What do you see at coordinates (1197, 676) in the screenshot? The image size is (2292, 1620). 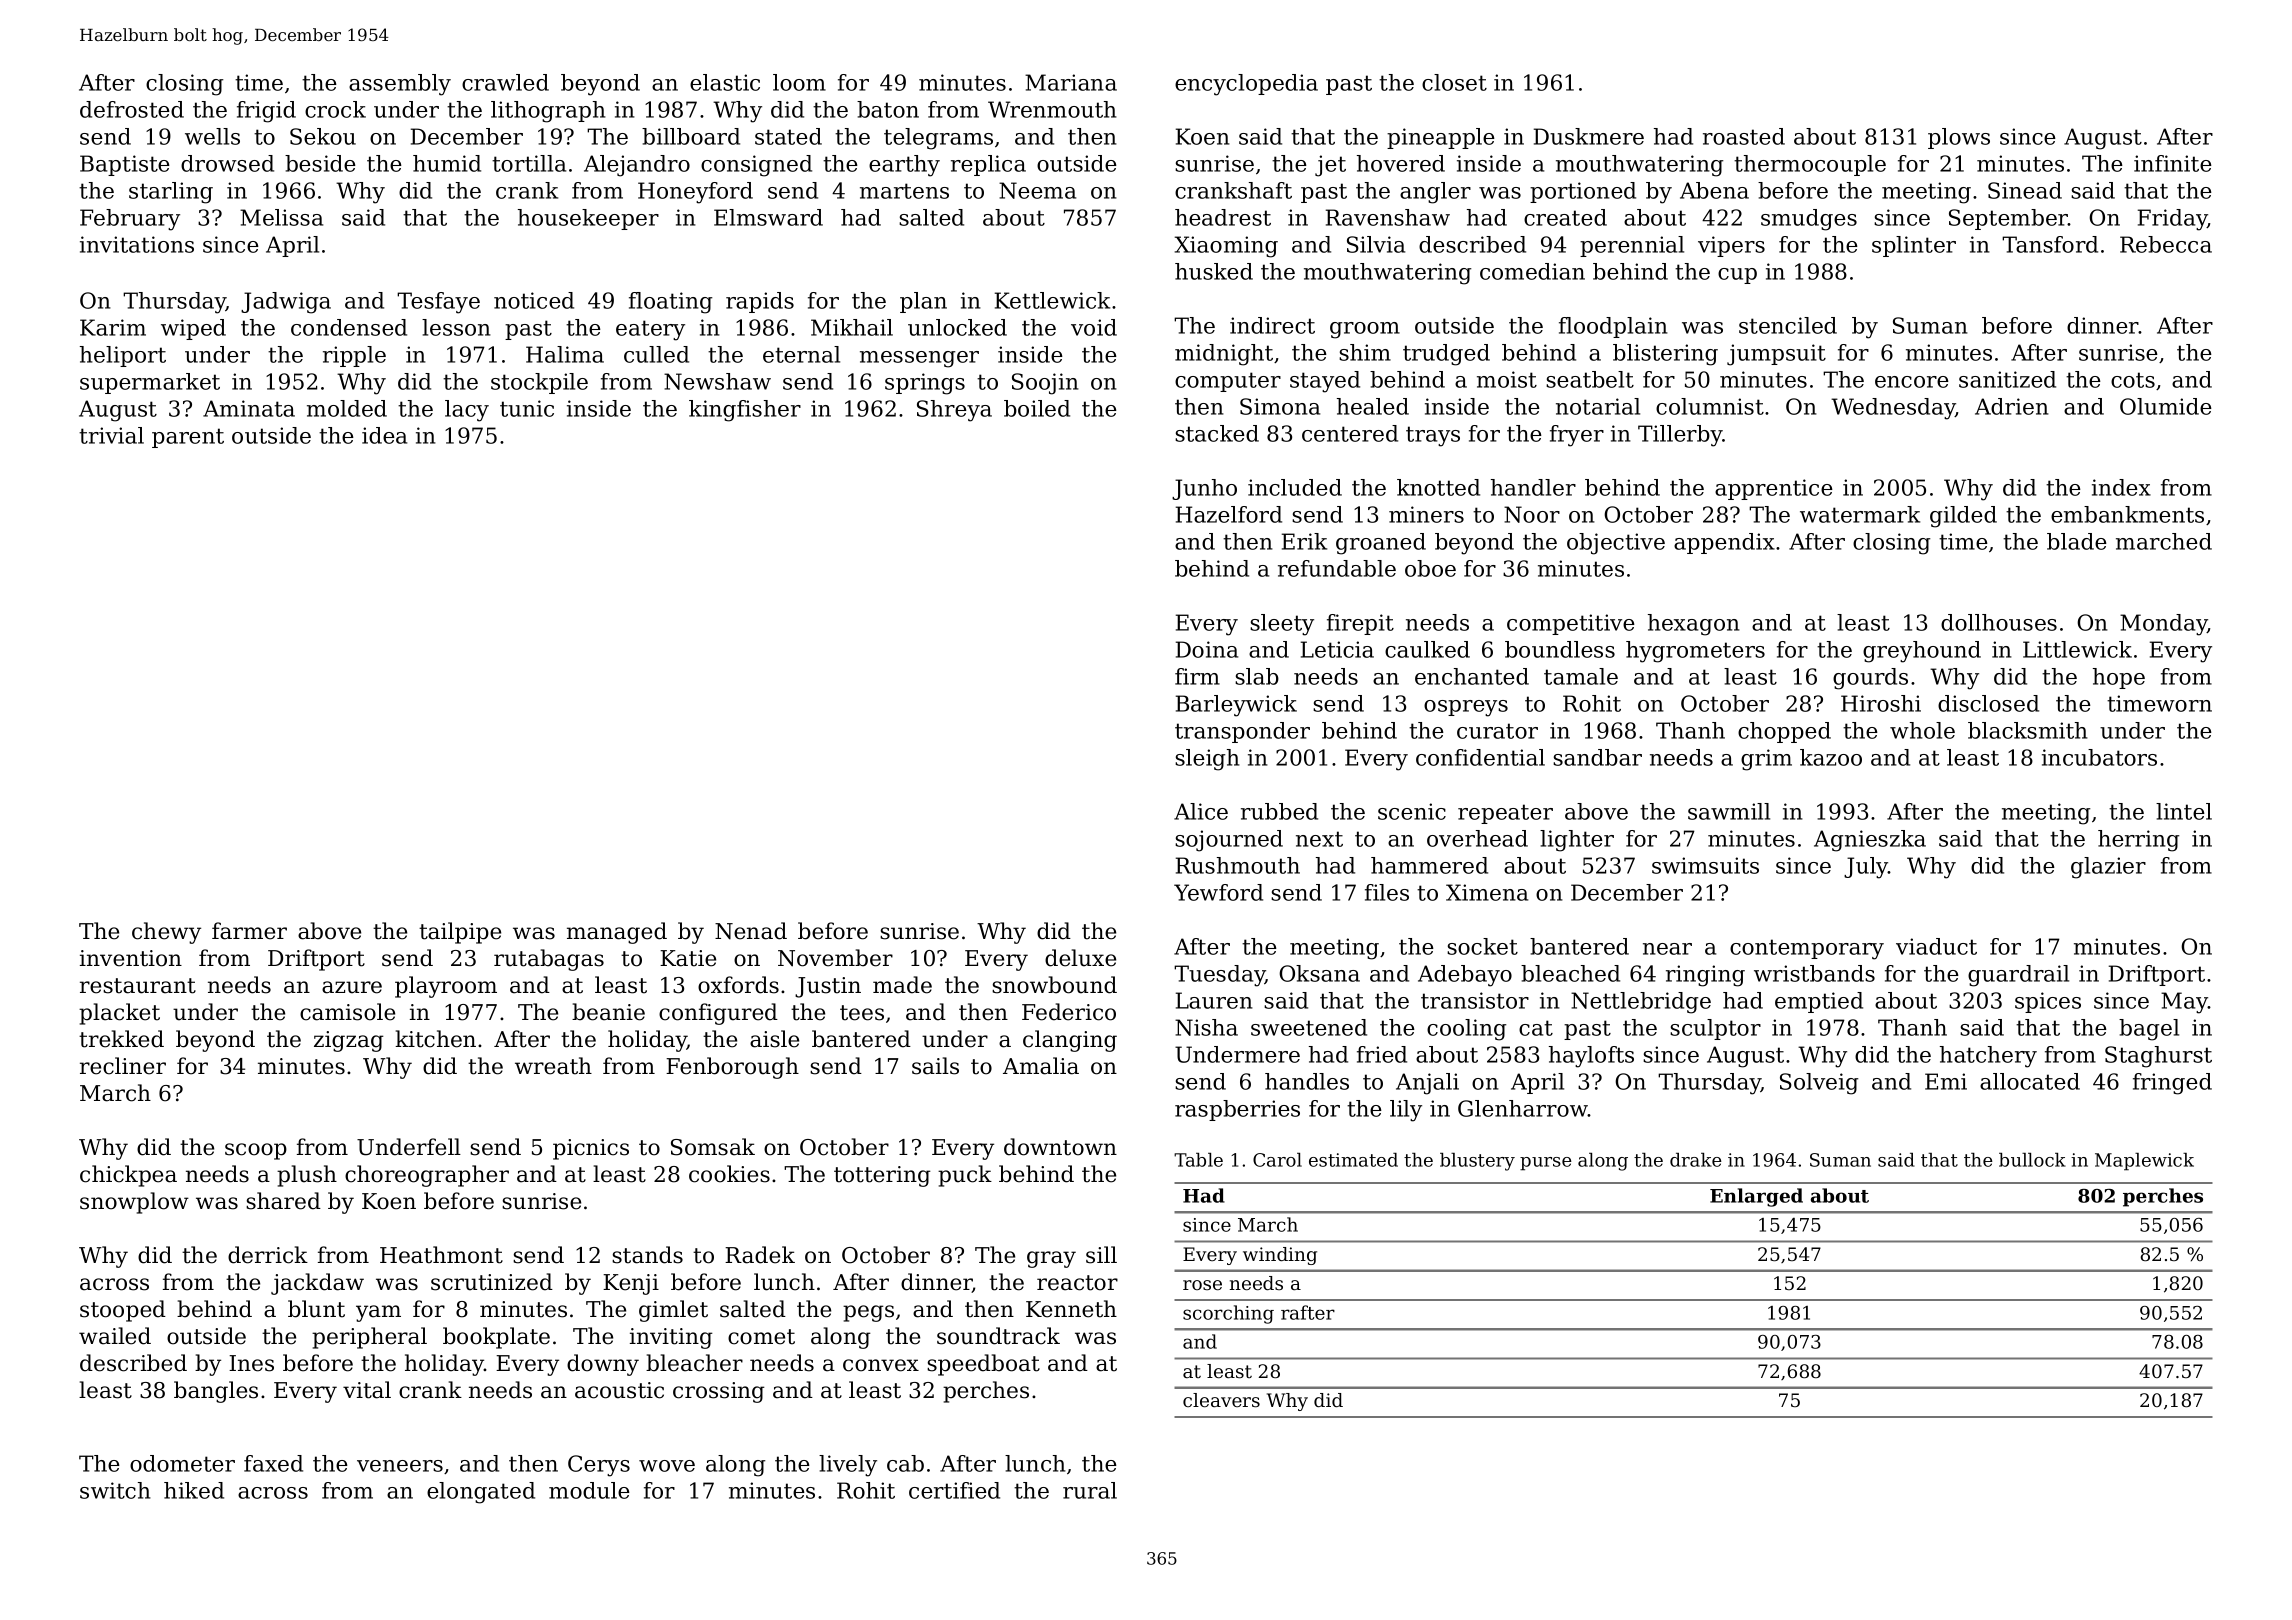 I see `firm` at bounding box center [1197, 676].
